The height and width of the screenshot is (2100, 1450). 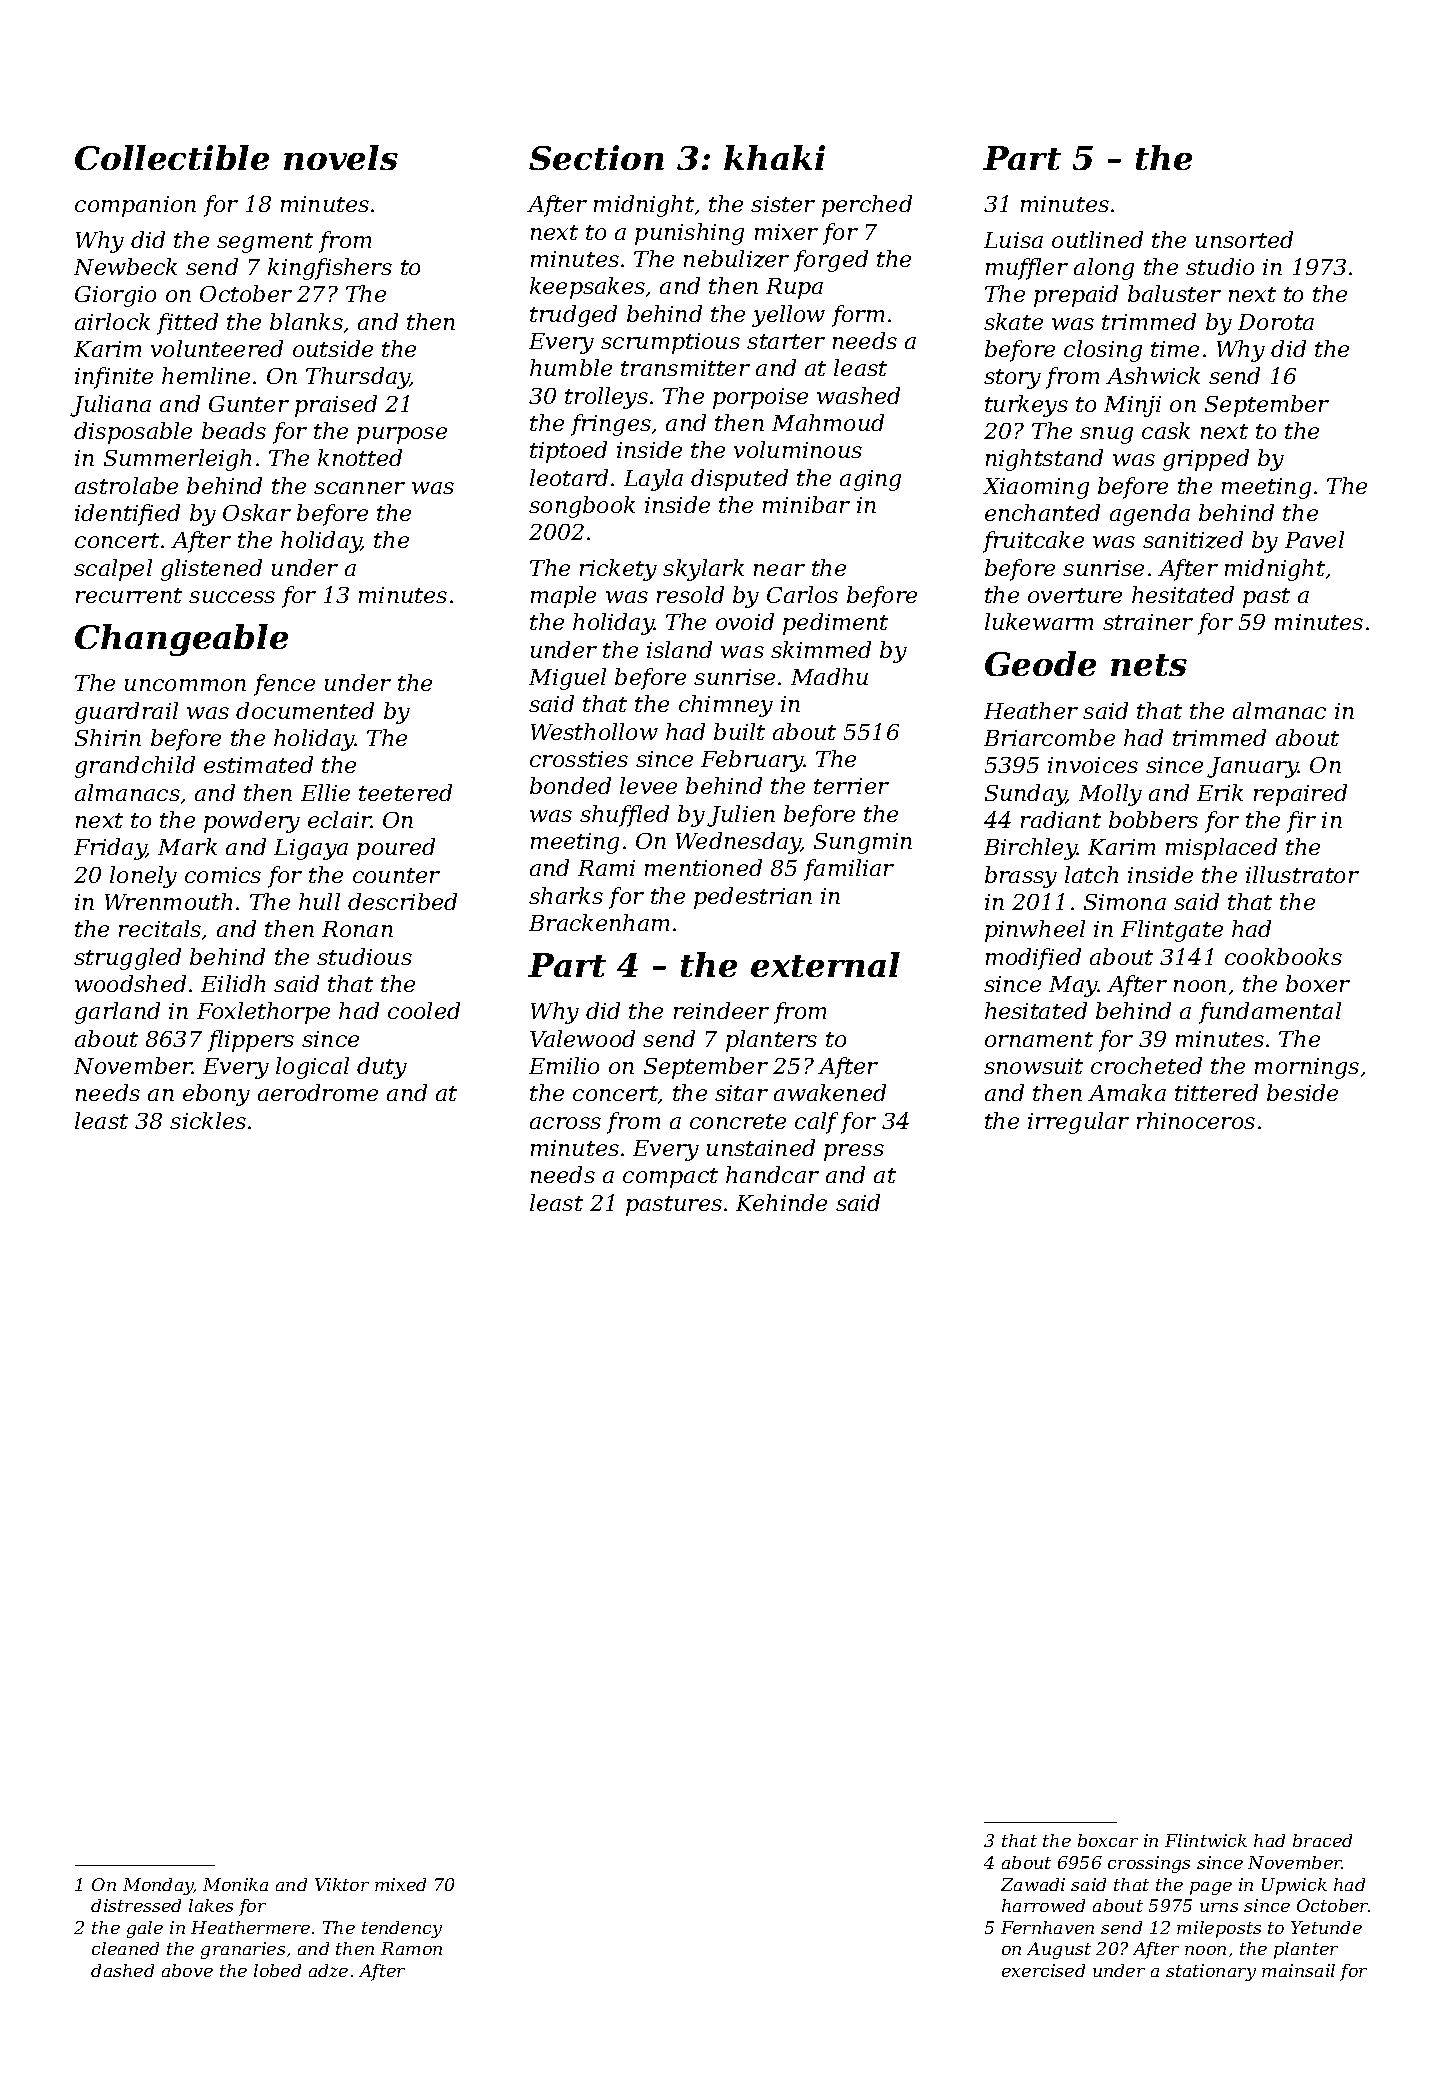 I want to click on Section, so click(x=596, y=157).
